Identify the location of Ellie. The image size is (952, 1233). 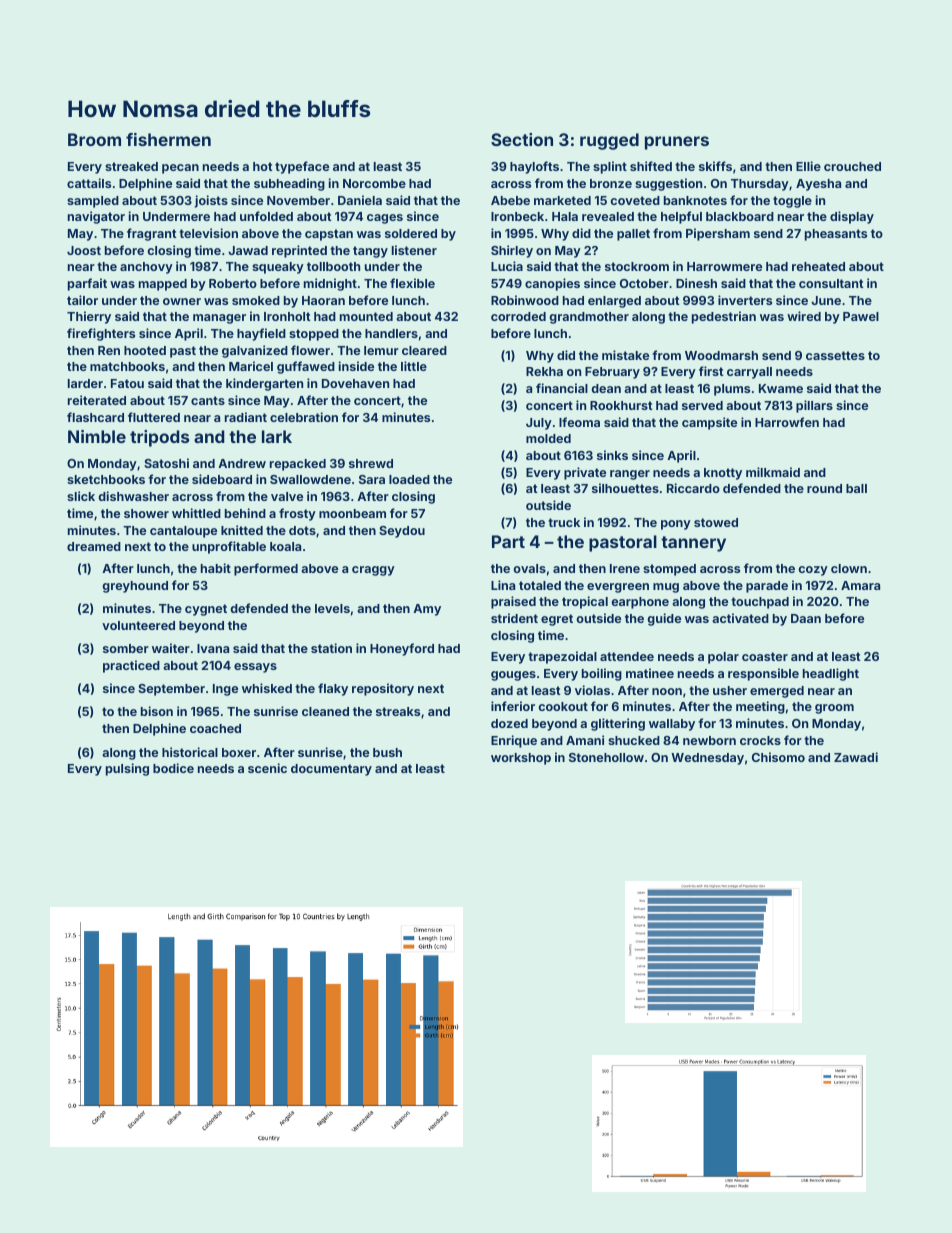
(808, 166).
